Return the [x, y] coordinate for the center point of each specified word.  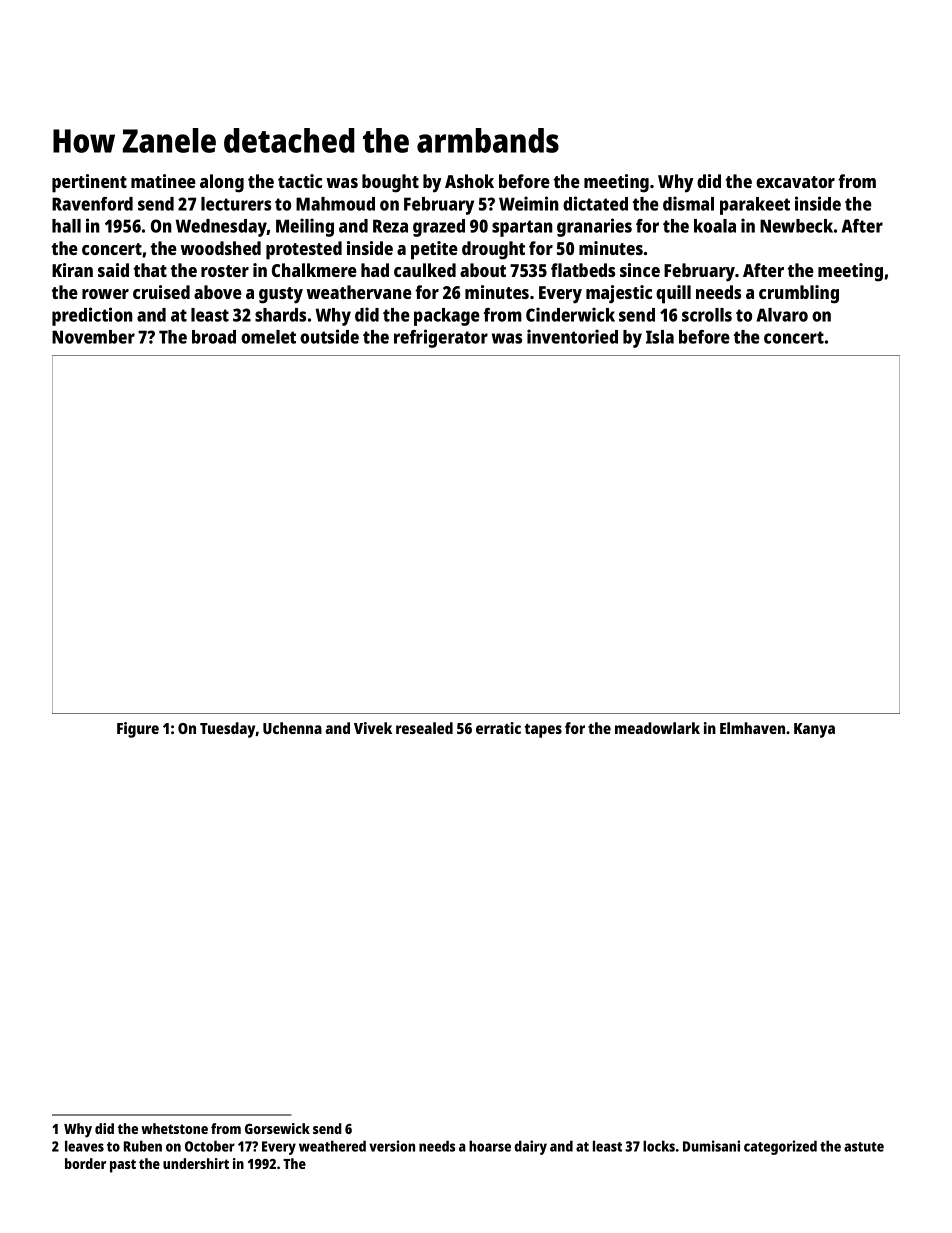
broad [214, 337]
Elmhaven [752, 728]
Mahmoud [335, 204]
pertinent [89, 183]
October [210, 1146]
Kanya [814, 730]
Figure [138, 730]
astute [864, 1147]
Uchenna [292, 728]
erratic [498, 728]
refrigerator [441, 338]
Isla [660, 337]
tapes [543, 731]
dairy [531, 1147]
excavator [795, 182]
